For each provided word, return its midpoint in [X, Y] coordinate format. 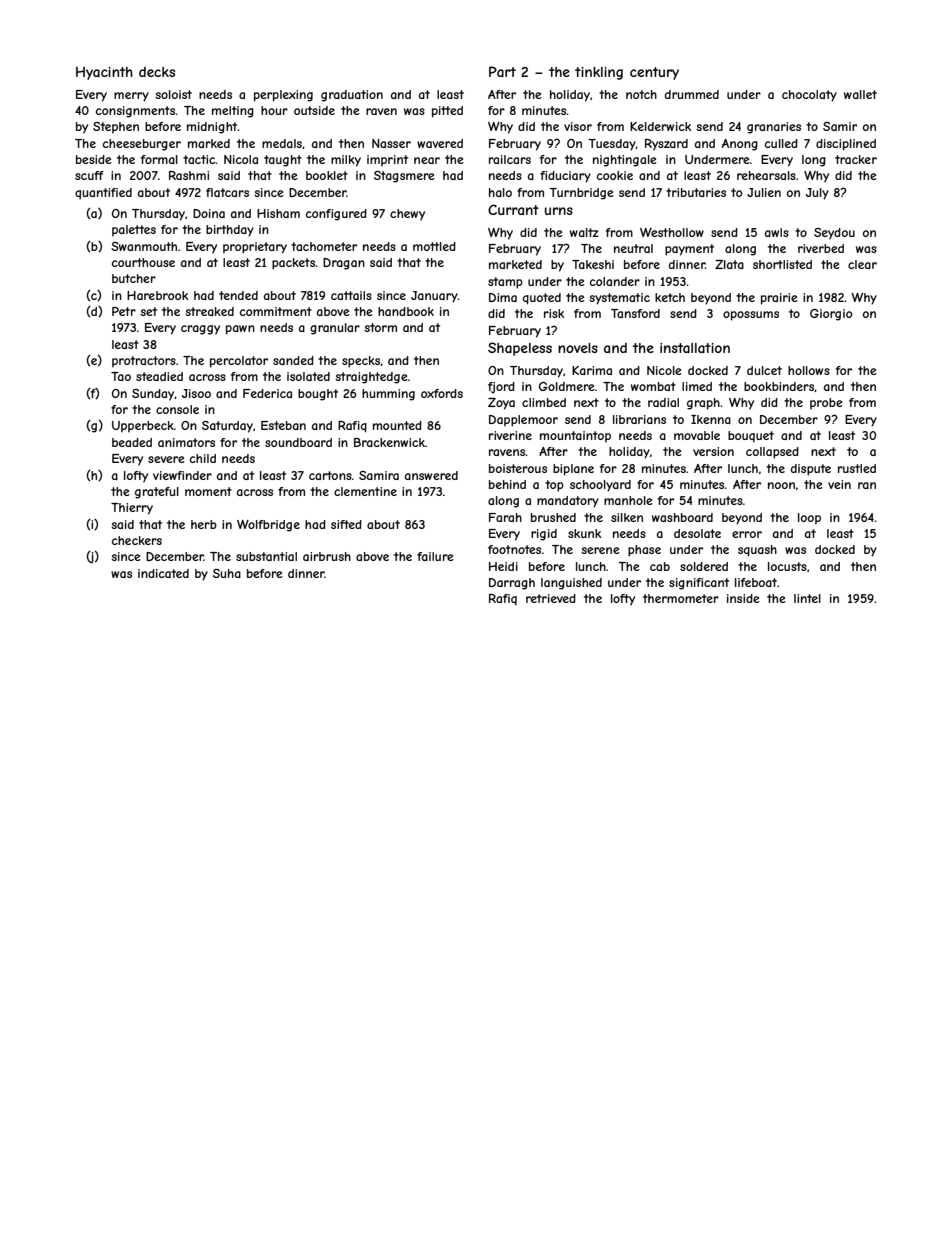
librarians [639, 419]
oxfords [442, 393]
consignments [135, 112]
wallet [860, 94]
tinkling [599, 73]
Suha [227, 573]
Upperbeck [143, 427]
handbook [406, 311]
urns [559, 211]
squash [757, 551]
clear [862, 264]
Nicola [241, 159]
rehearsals [766, 175]
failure [435, 556]
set [148, 311]
